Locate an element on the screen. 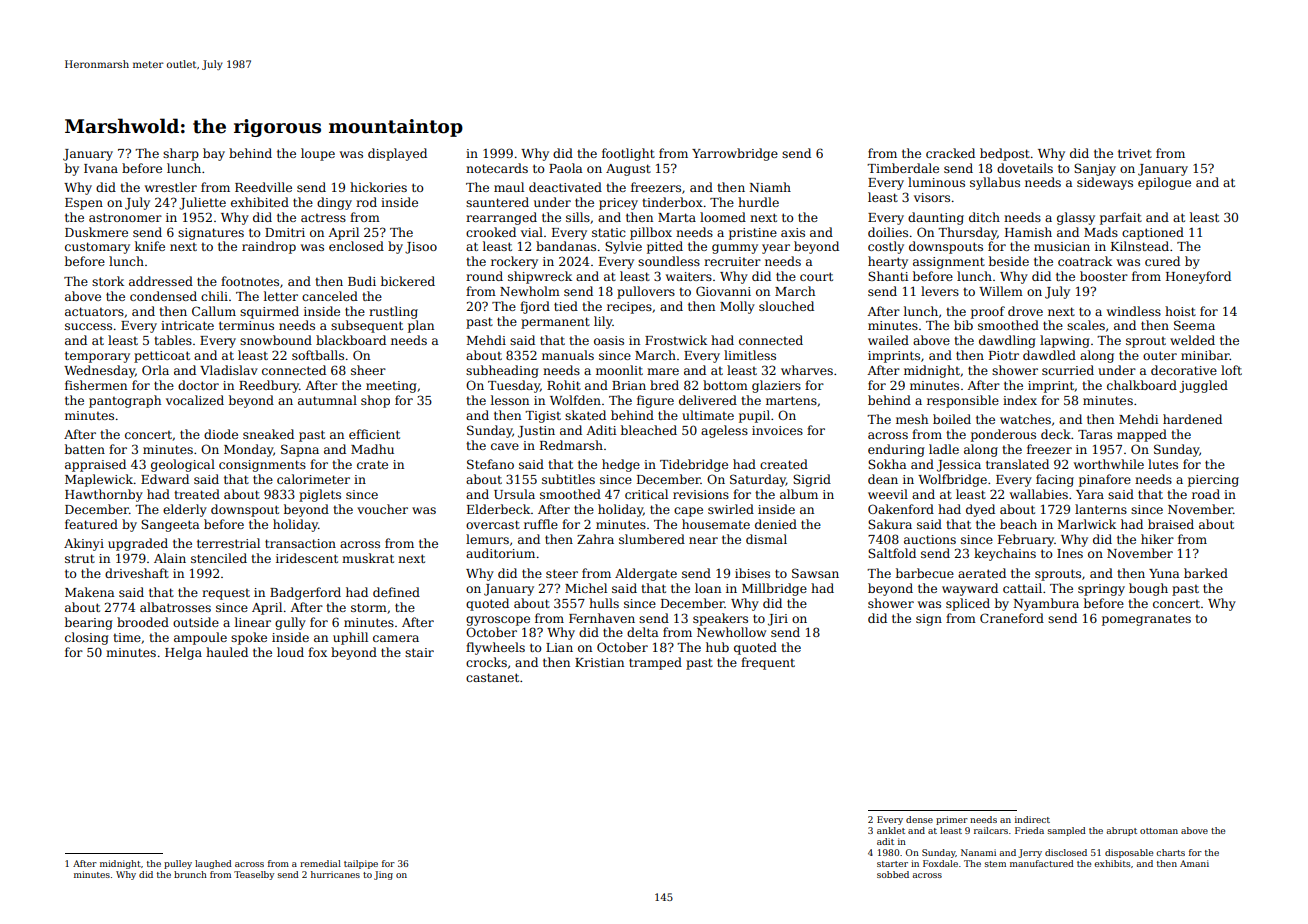 The width and height of the screenshot is (1308, 924). trivet is located at coordinates (1135, 153).
